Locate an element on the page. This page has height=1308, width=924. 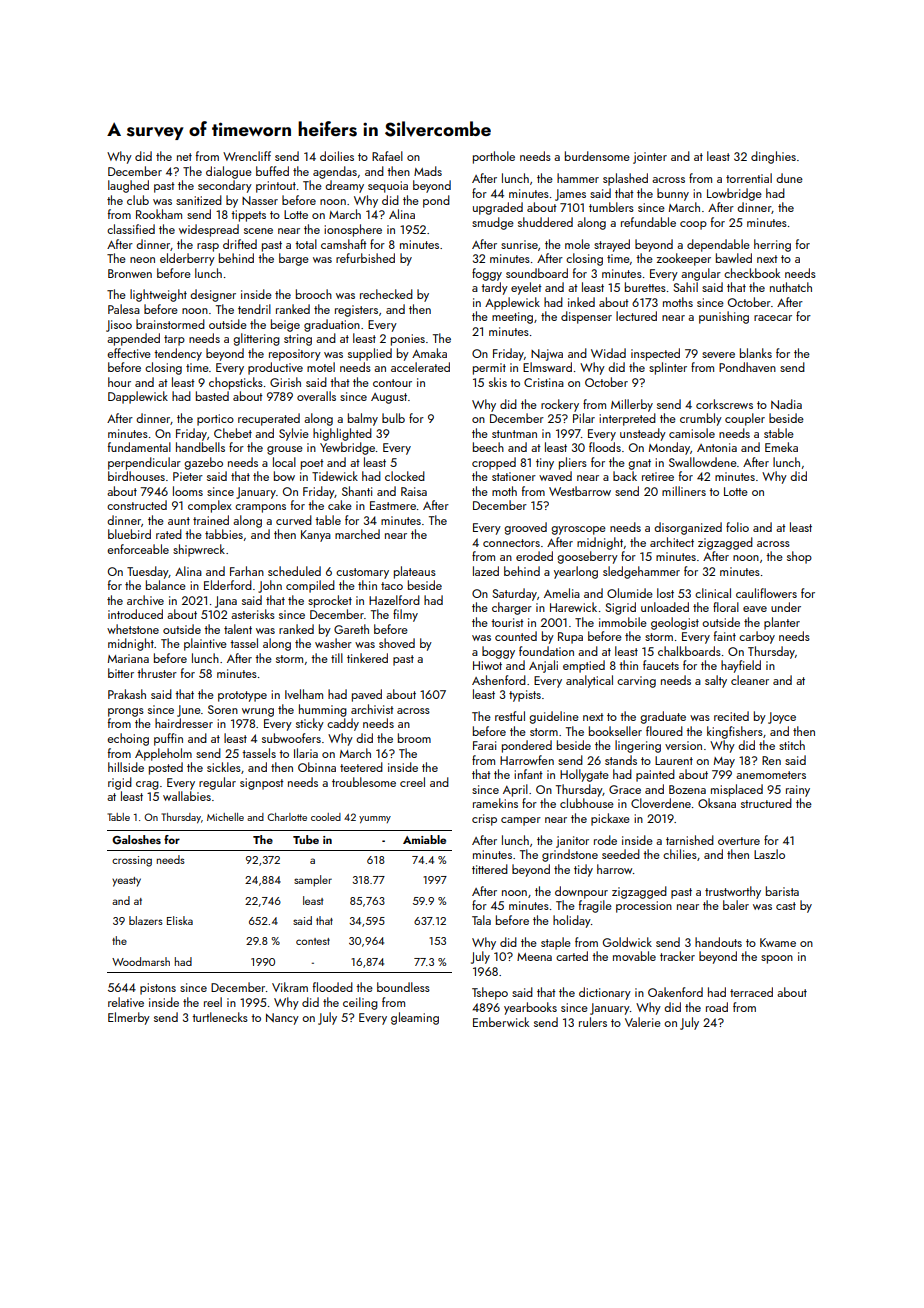
rockery is located at coordinates (560, 405).
